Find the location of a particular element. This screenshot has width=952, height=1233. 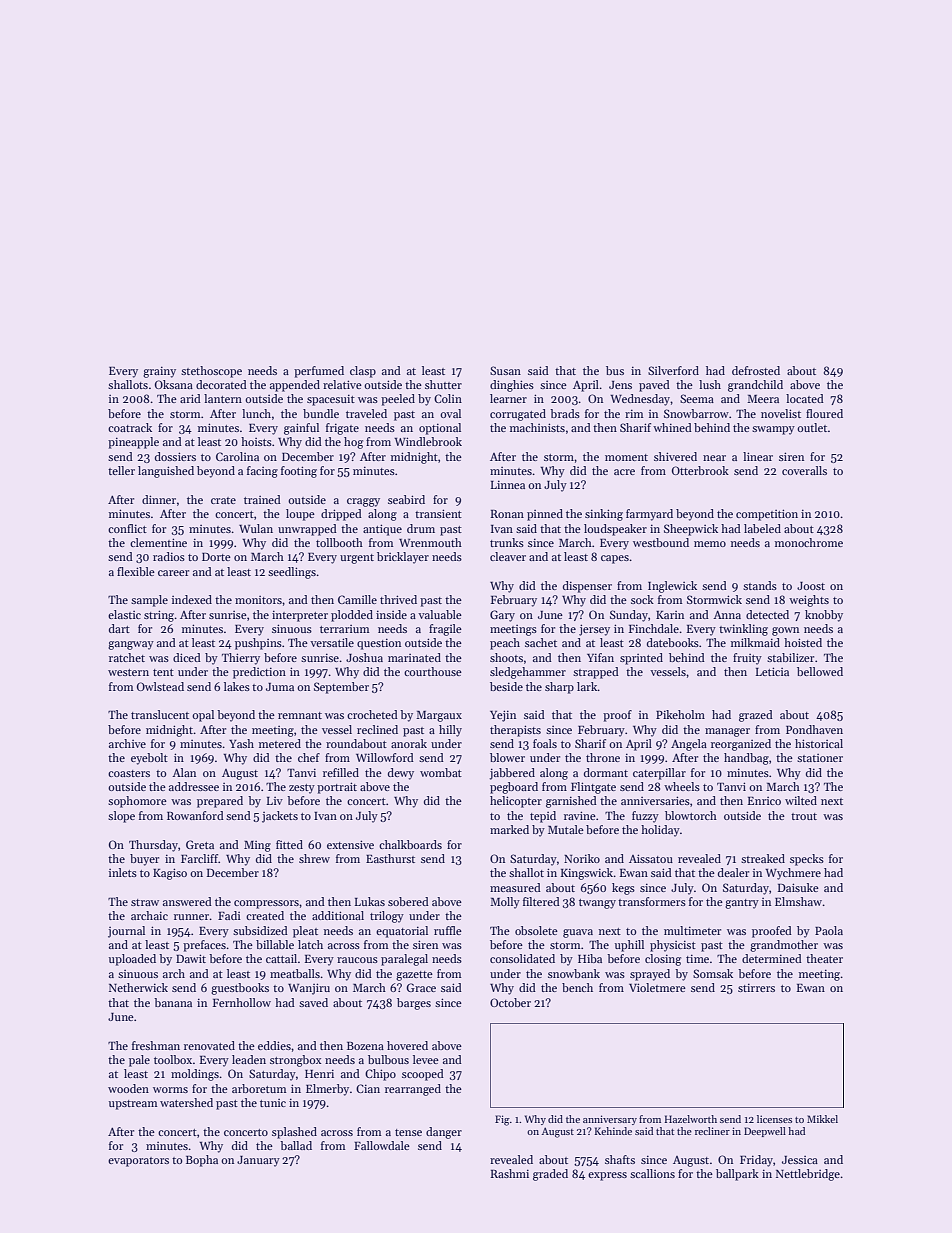

located is located at coordinates (805, 398).
